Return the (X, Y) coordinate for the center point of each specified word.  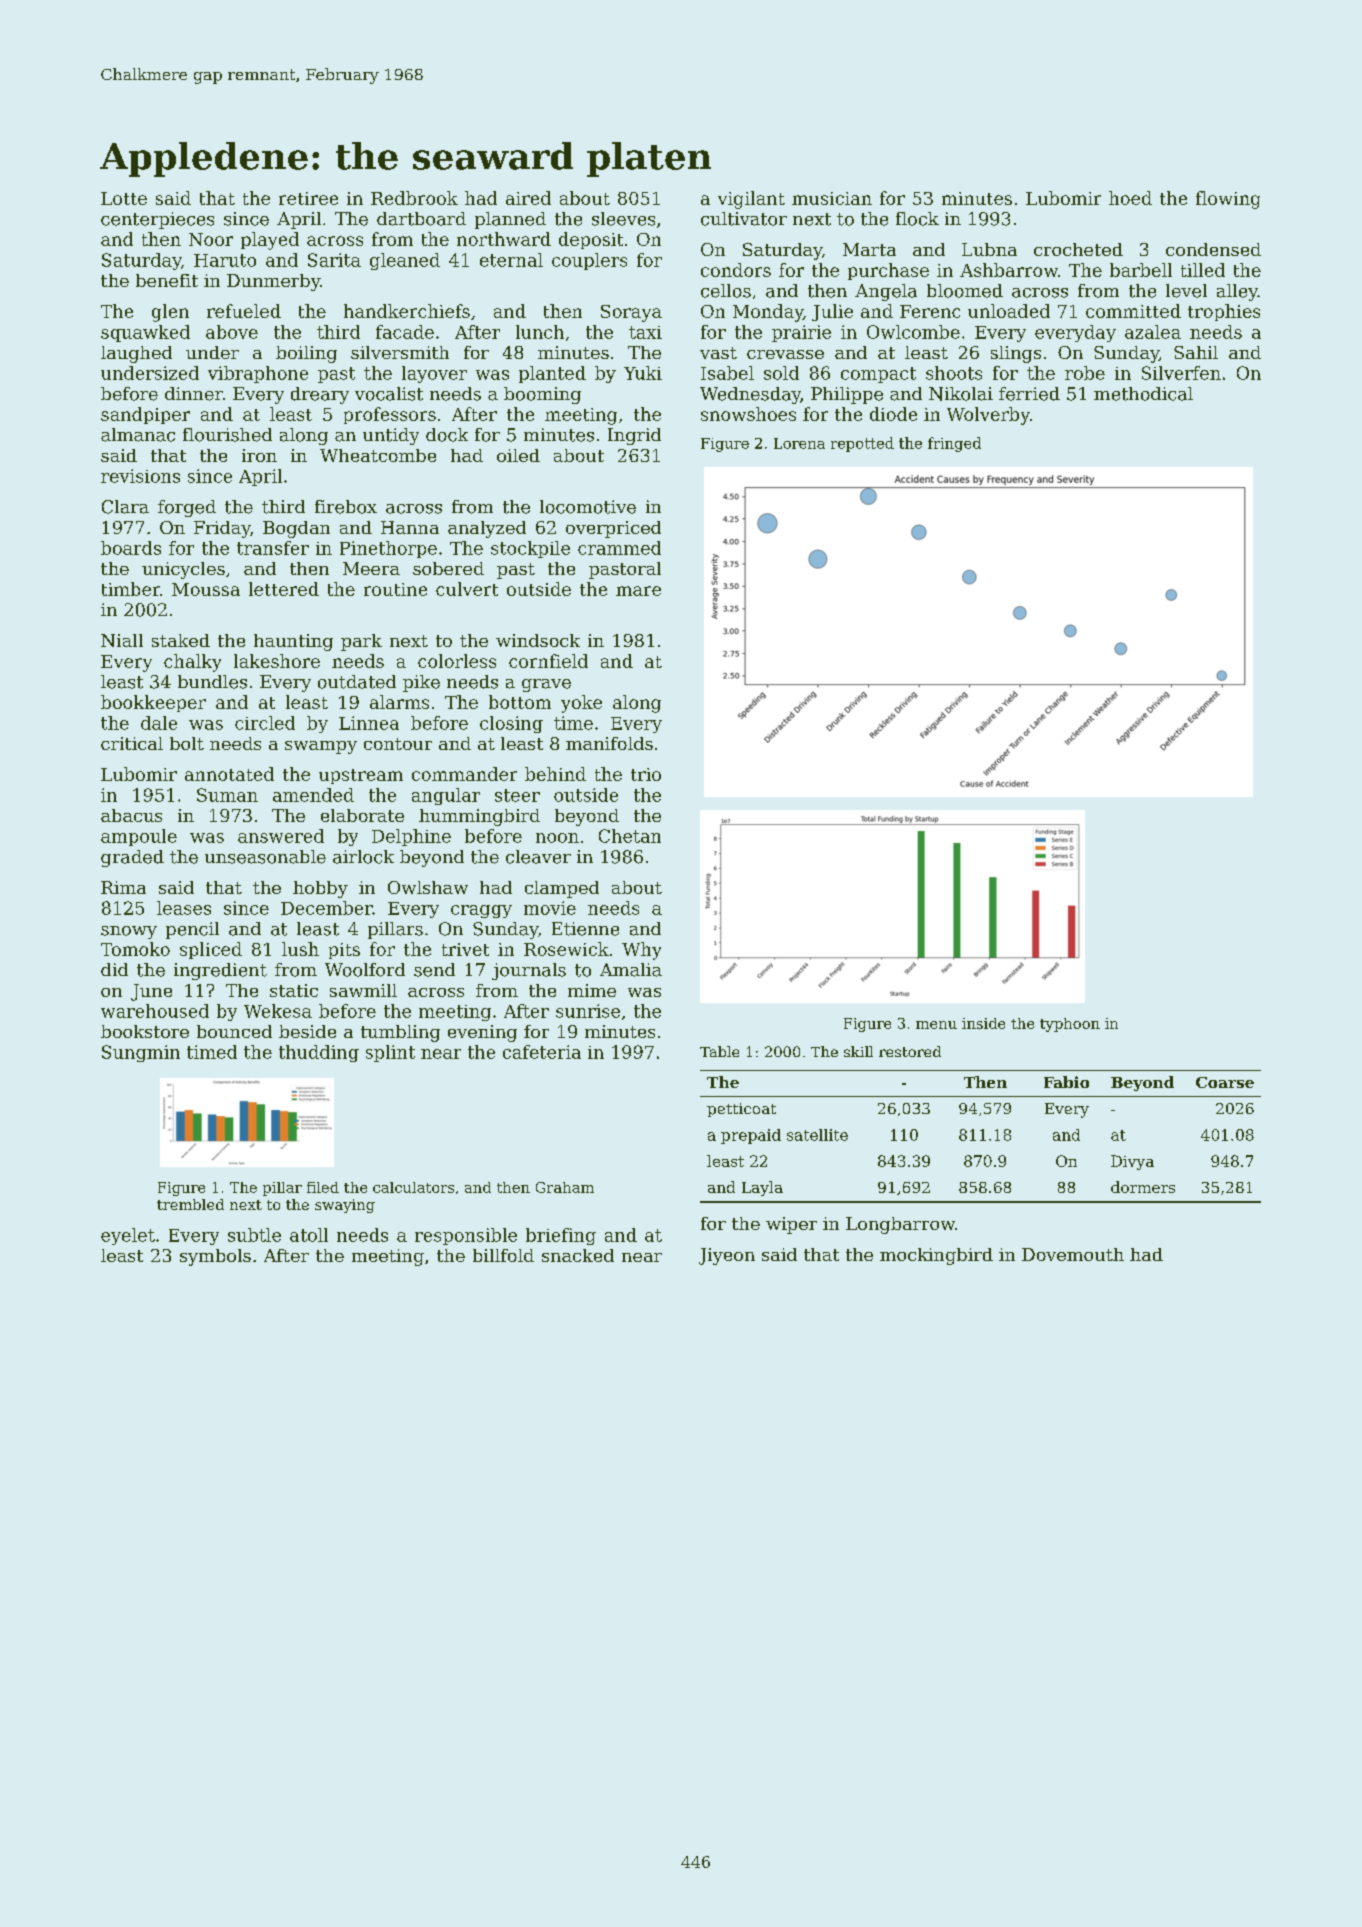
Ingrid (634, 436)
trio (646, 774)
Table (719, 1051)
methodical (1143, 394)
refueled (244, 311)
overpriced (613, 529)
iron (259, 455)
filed (323, 1187)
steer (517, 795)
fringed (954, 444)
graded (132, 858)
